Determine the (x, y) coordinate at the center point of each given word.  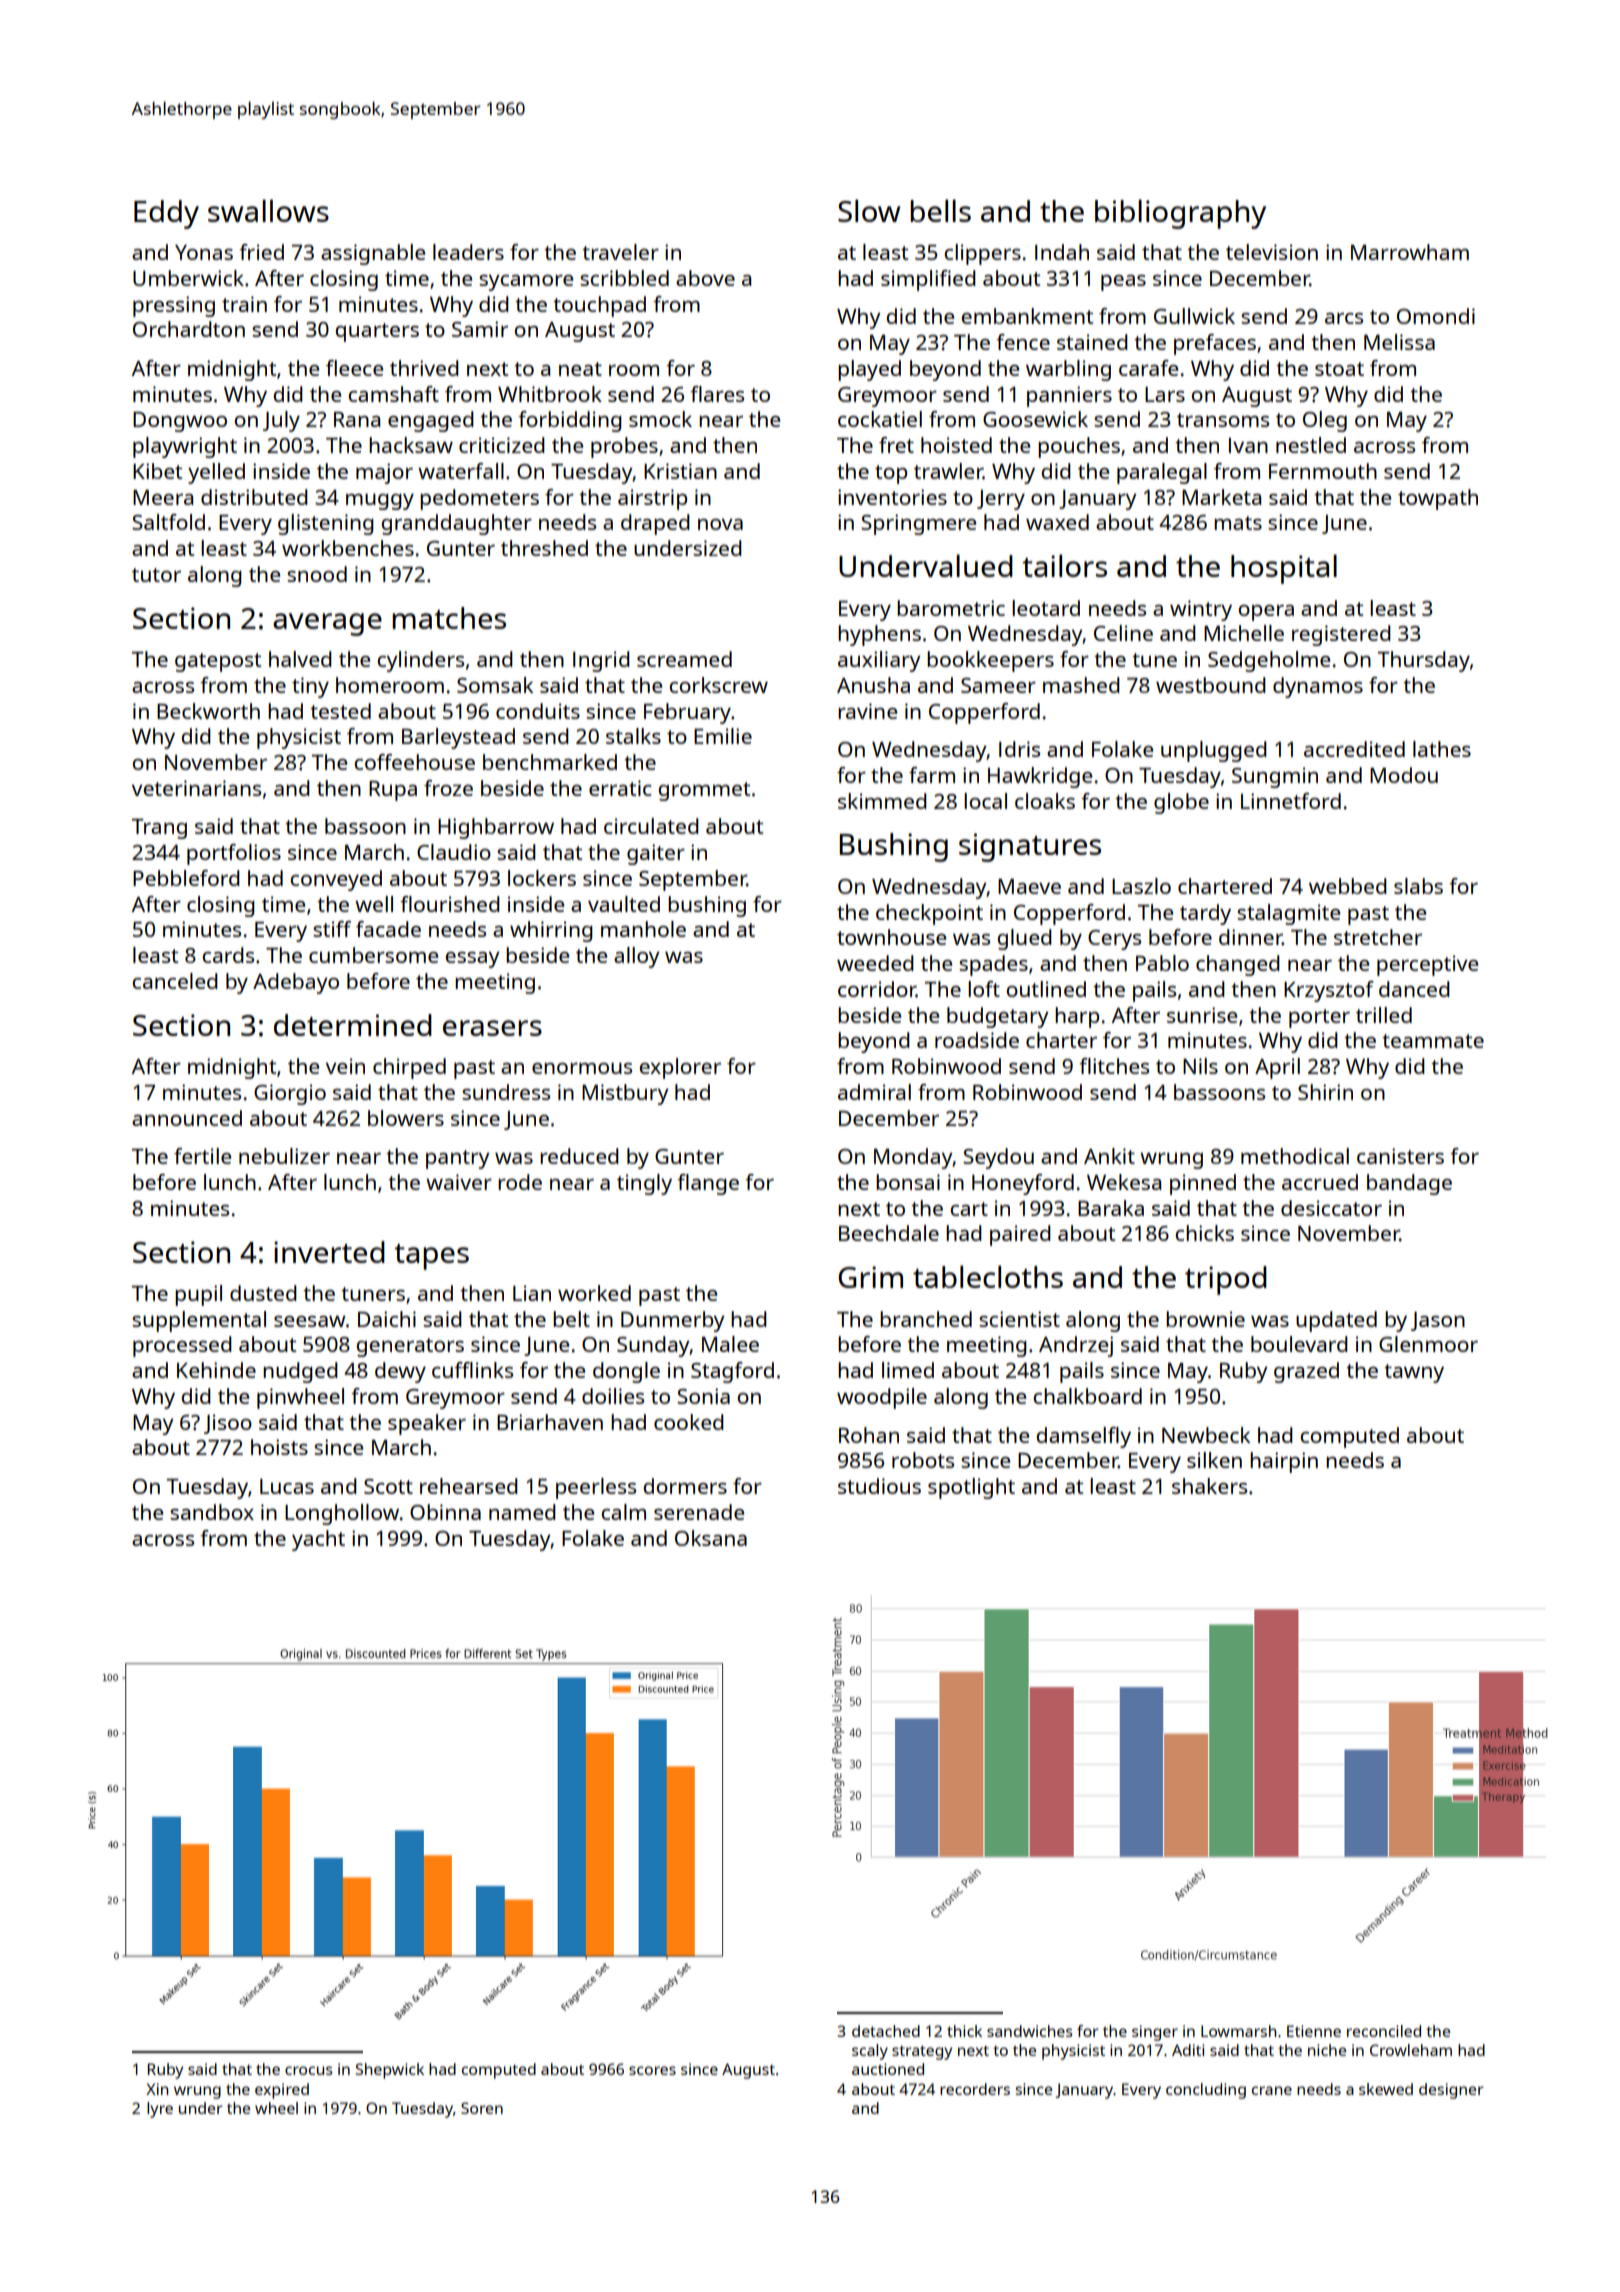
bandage (1409, 1184)
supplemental (199, 1321)
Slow (869, 210)
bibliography (1180, 214)
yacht (318, 1540)
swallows (268, 210)
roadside (977, 1040)
